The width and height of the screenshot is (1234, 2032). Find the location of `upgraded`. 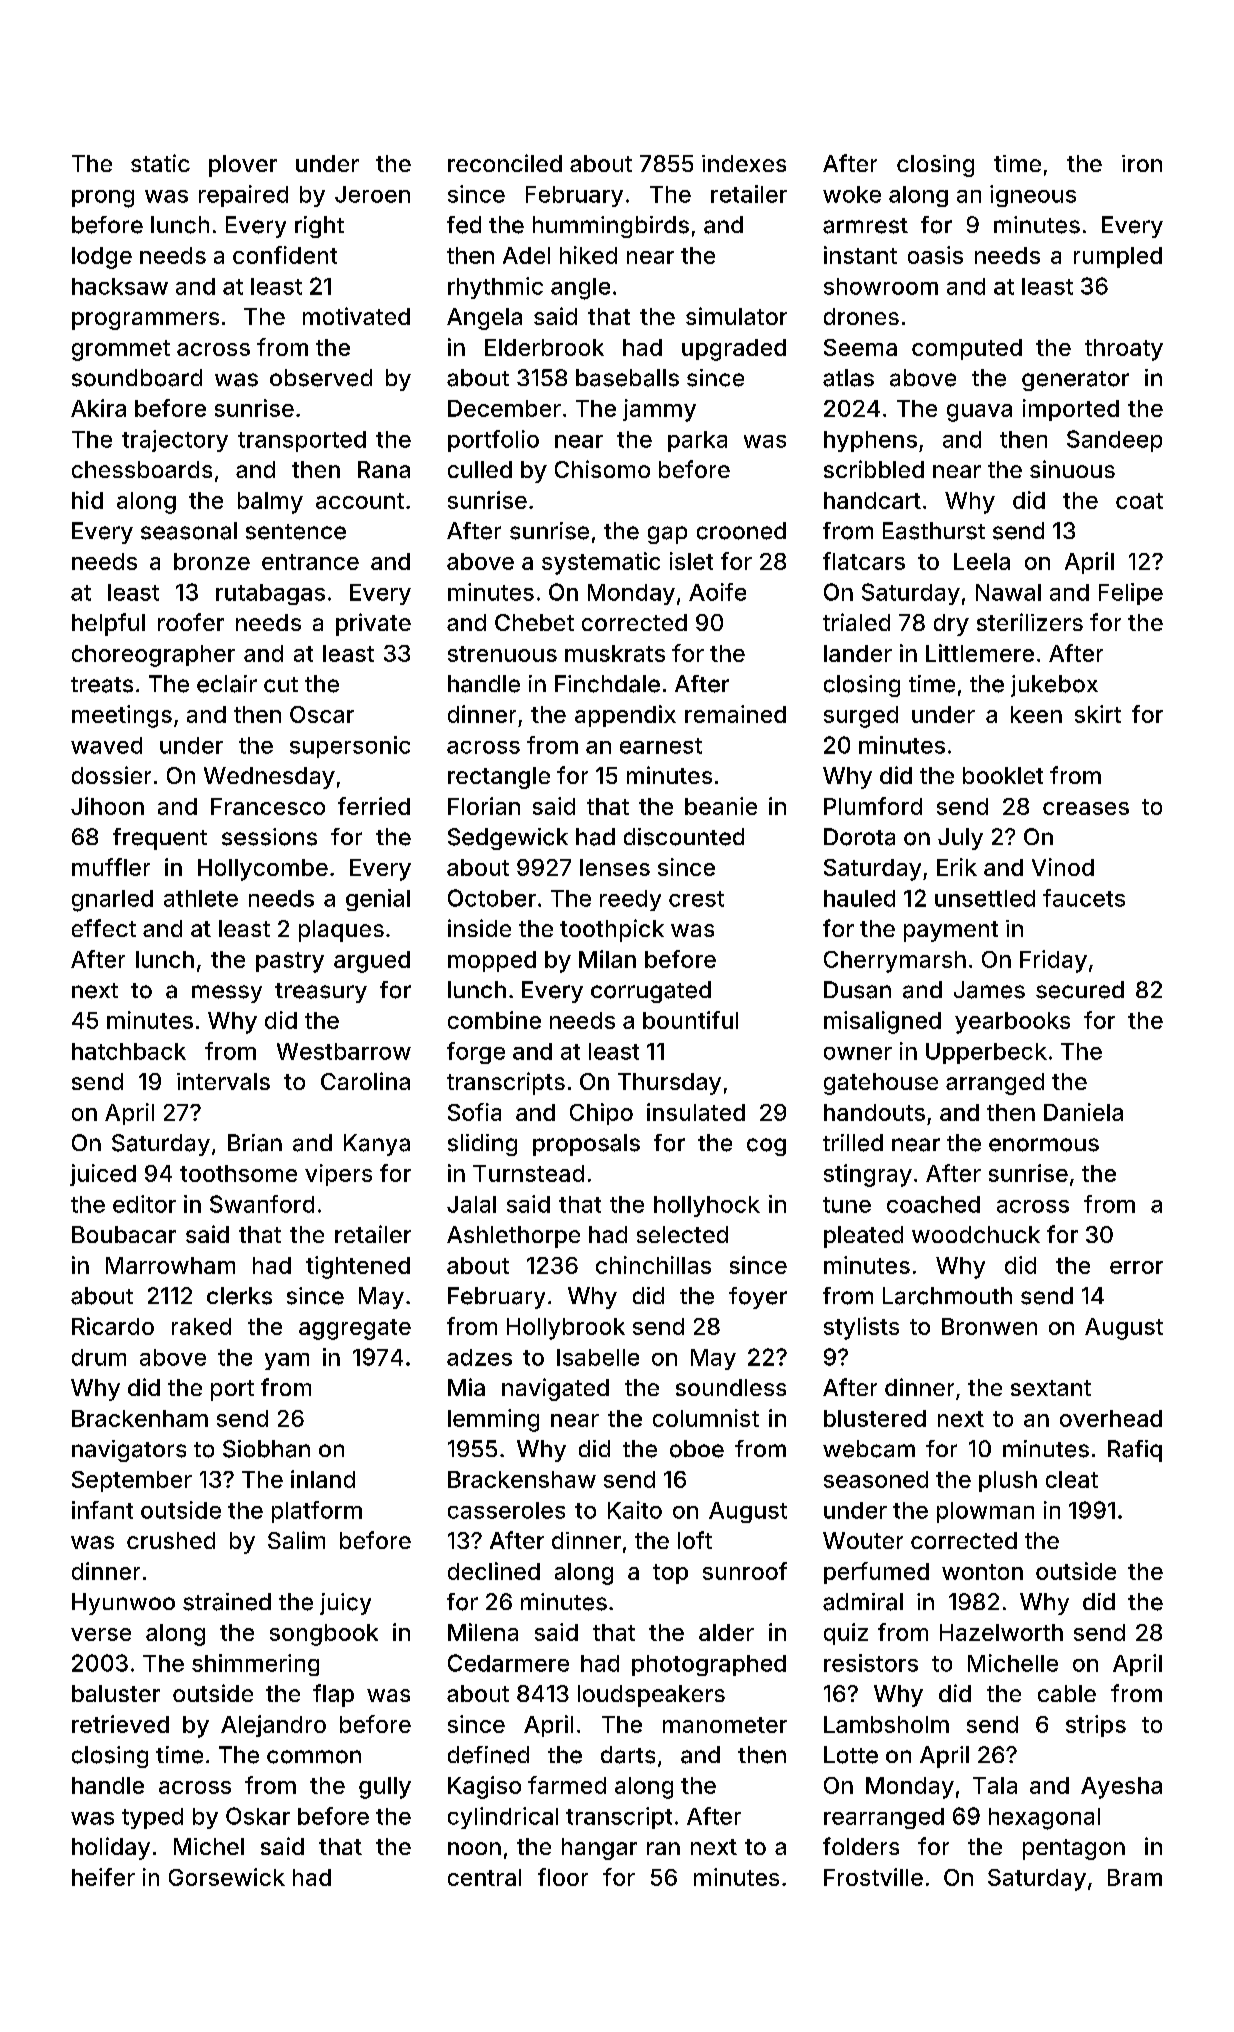

upgraded is located at coordinates (734, 350).
